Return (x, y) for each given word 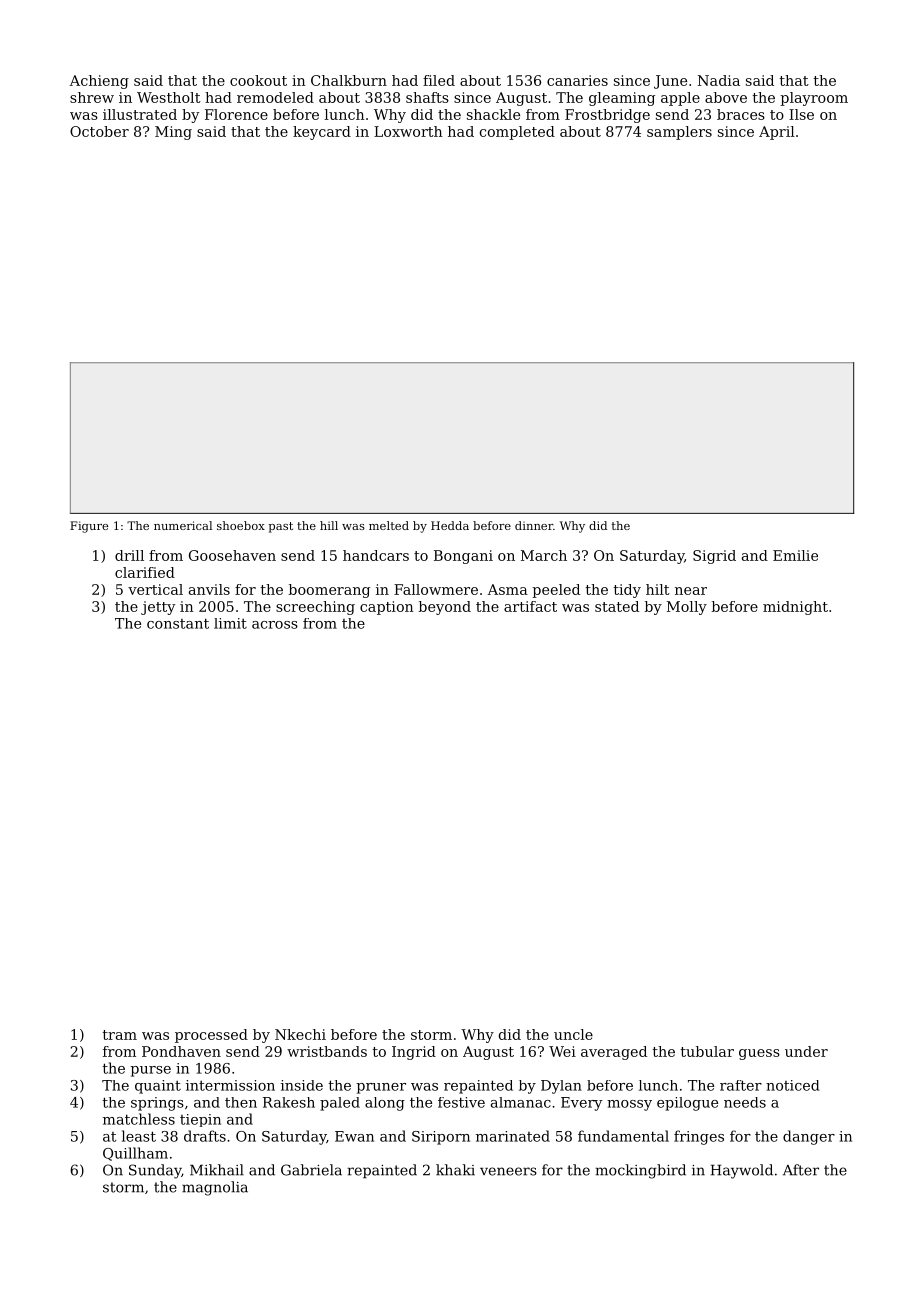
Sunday (155, 1171)
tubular (707, 1051)
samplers (679, 133)
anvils (209, 589)
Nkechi (300, 1034)
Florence (236, 114)
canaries (577, 80)
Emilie (795, 555)
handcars (376, 555)
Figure (89, 527)
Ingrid (414, 1053)
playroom (814, 99)
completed (517, 133)
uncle (573, 1034)
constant (178, 623)
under (806, 1051)
